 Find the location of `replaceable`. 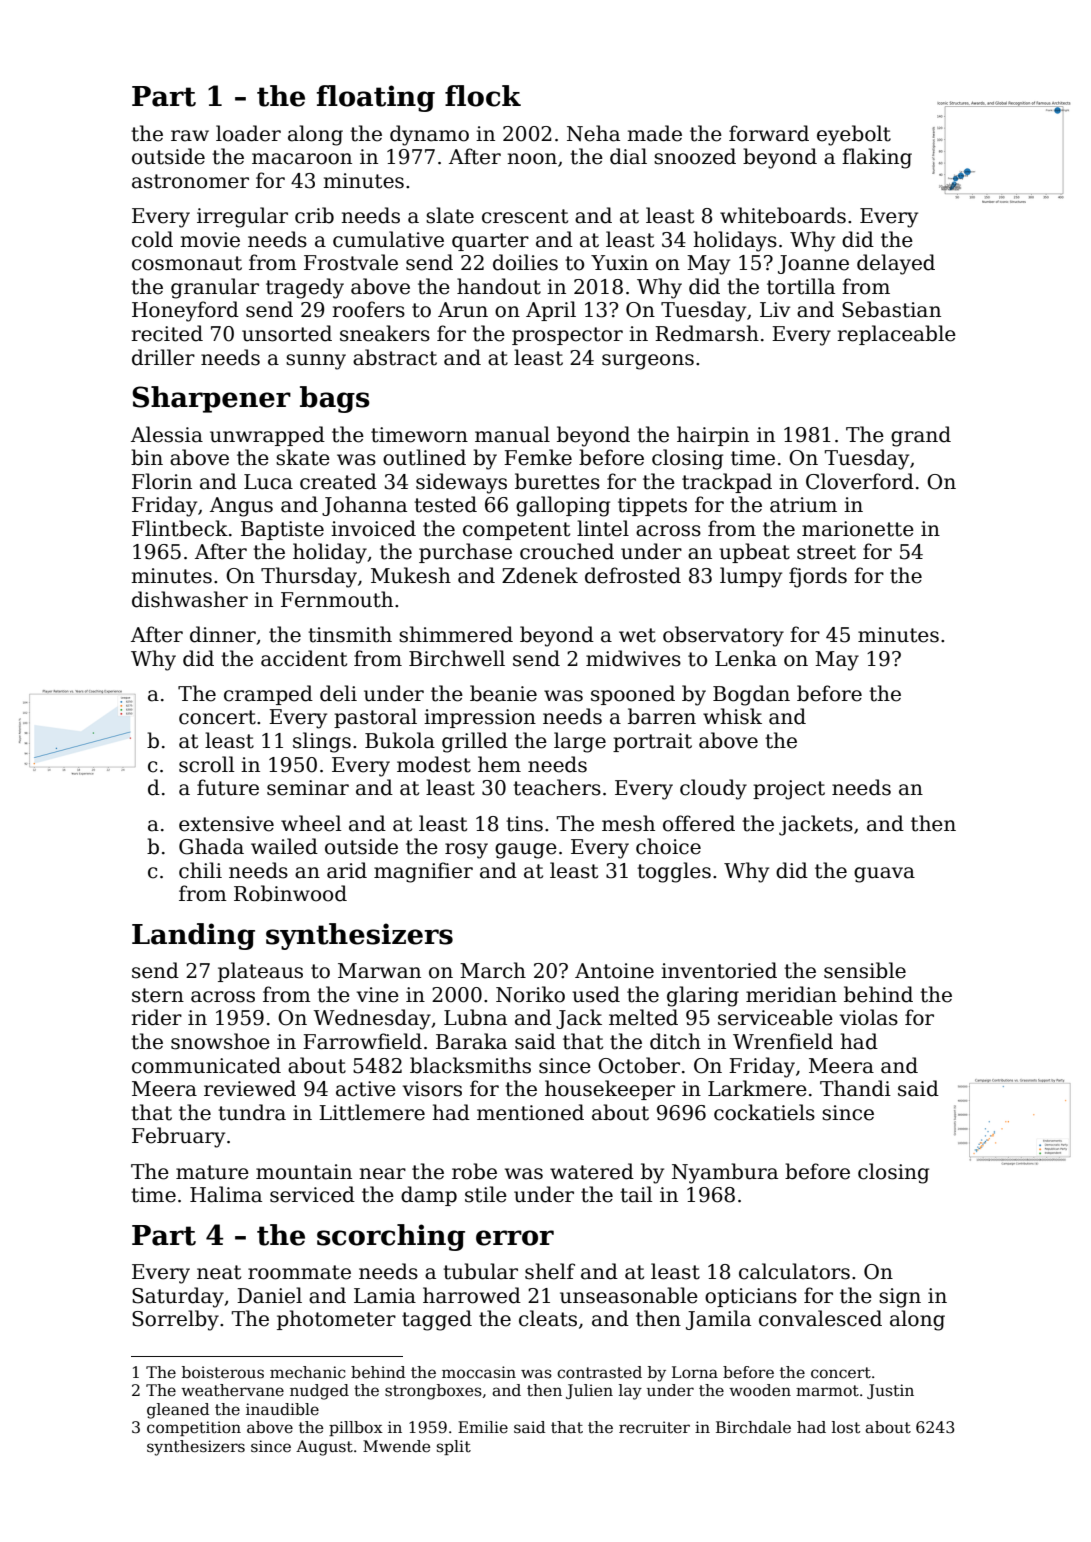

replaceable is located at coordinates (896, 335).
